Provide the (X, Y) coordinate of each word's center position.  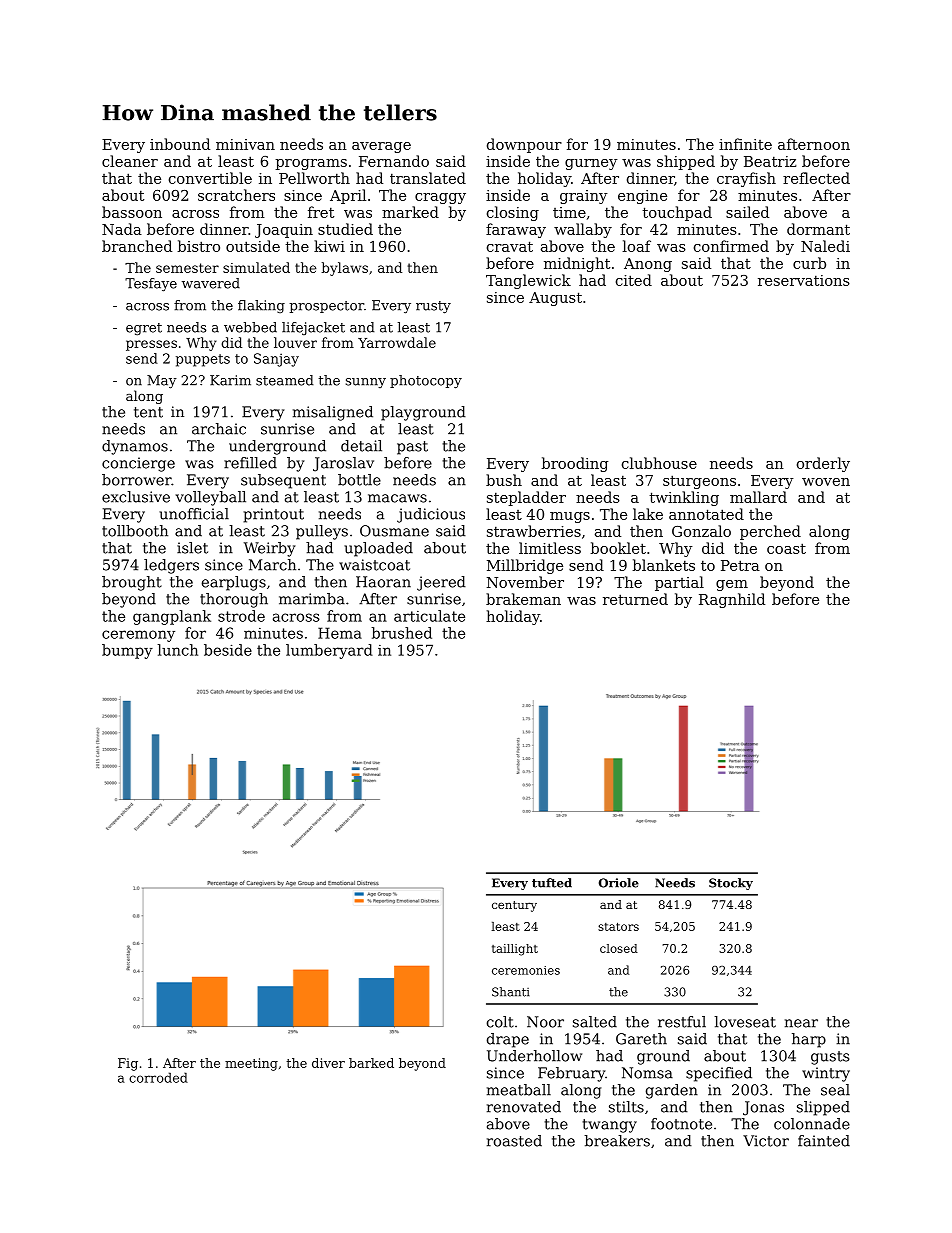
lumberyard (329, 651)
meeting (251, 1064)
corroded (158, 1077)
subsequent (283, 481)
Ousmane (394, 531)
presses (151, 345)
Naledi (825, 246)
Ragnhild (732, 600)
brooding (575, 464)
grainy (583, 197)
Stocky (731, 884)
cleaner (130, 161)
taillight (515, 950)
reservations (804, 280)
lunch (178, 650)
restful (682, 1022)
